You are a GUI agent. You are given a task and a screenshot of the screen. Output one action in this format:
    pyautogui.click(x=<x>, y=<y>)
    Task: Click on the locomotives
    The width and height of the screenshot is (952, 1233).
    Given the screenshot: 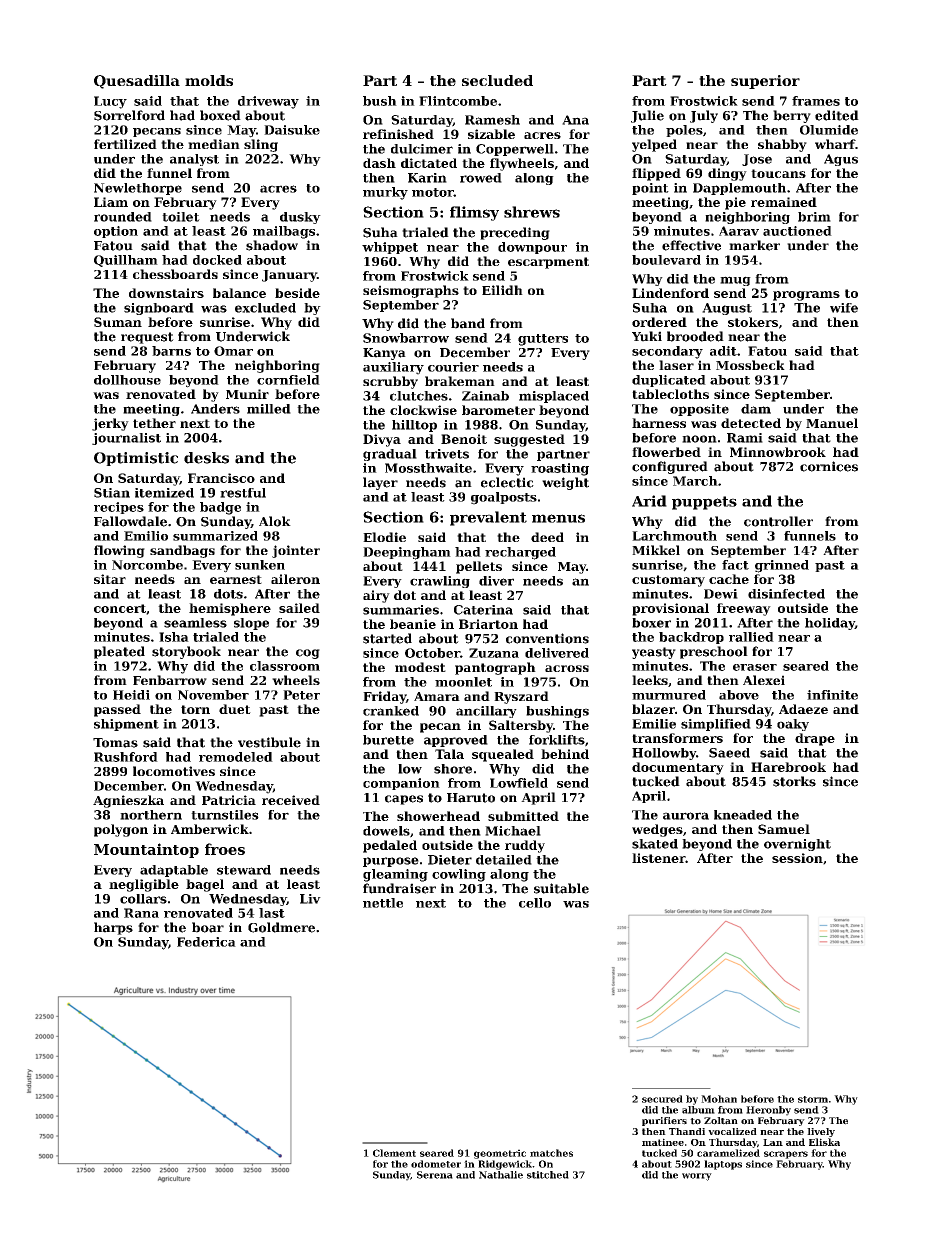 What is the action you would take?
    pyautogui.click(x=174, y=771)
